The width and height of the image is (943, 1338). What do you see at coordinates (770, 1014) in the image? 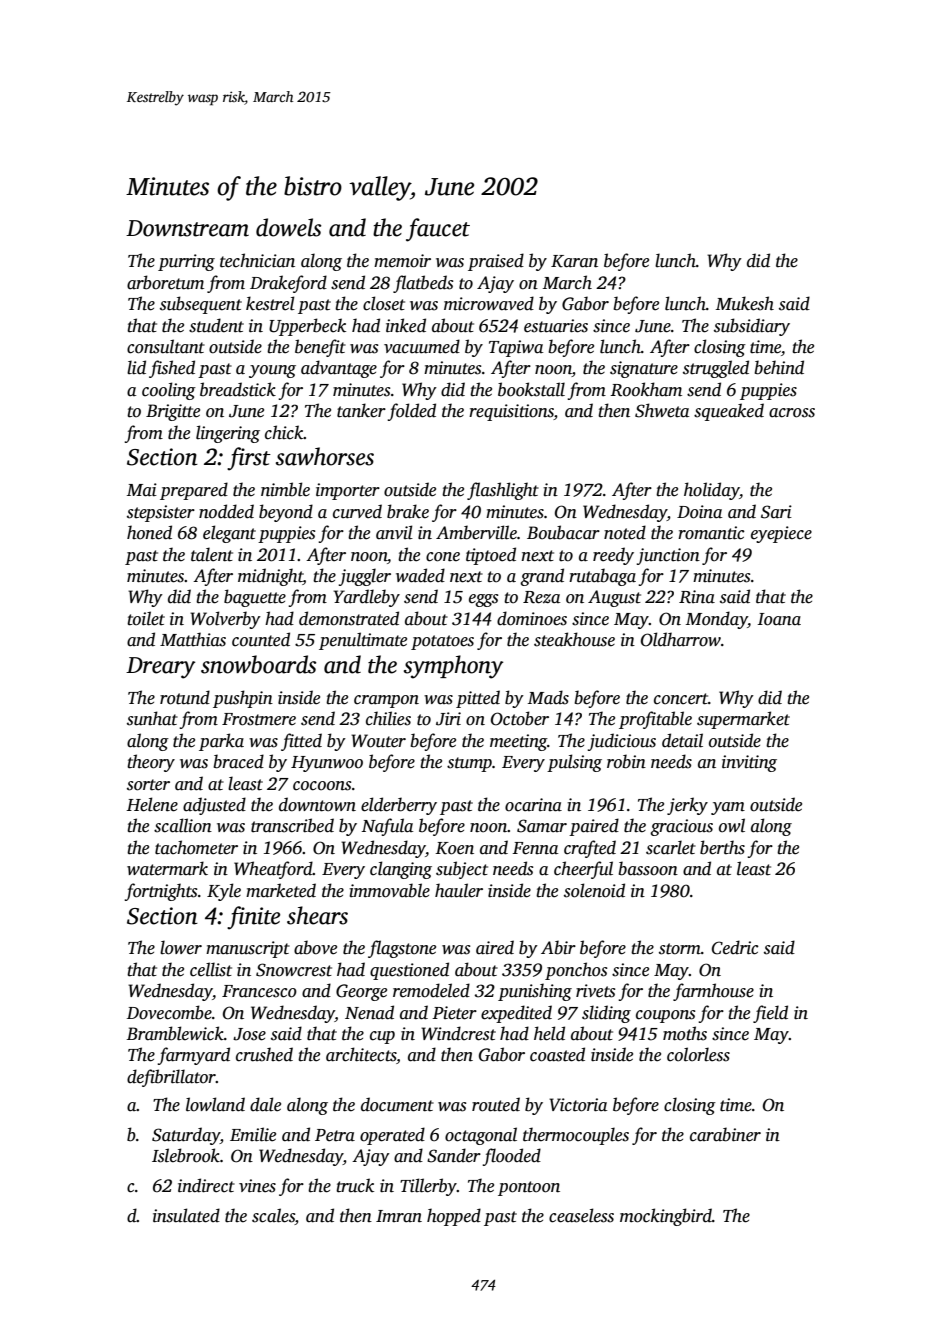
I see `field` at bounding box center [770, 1014].
